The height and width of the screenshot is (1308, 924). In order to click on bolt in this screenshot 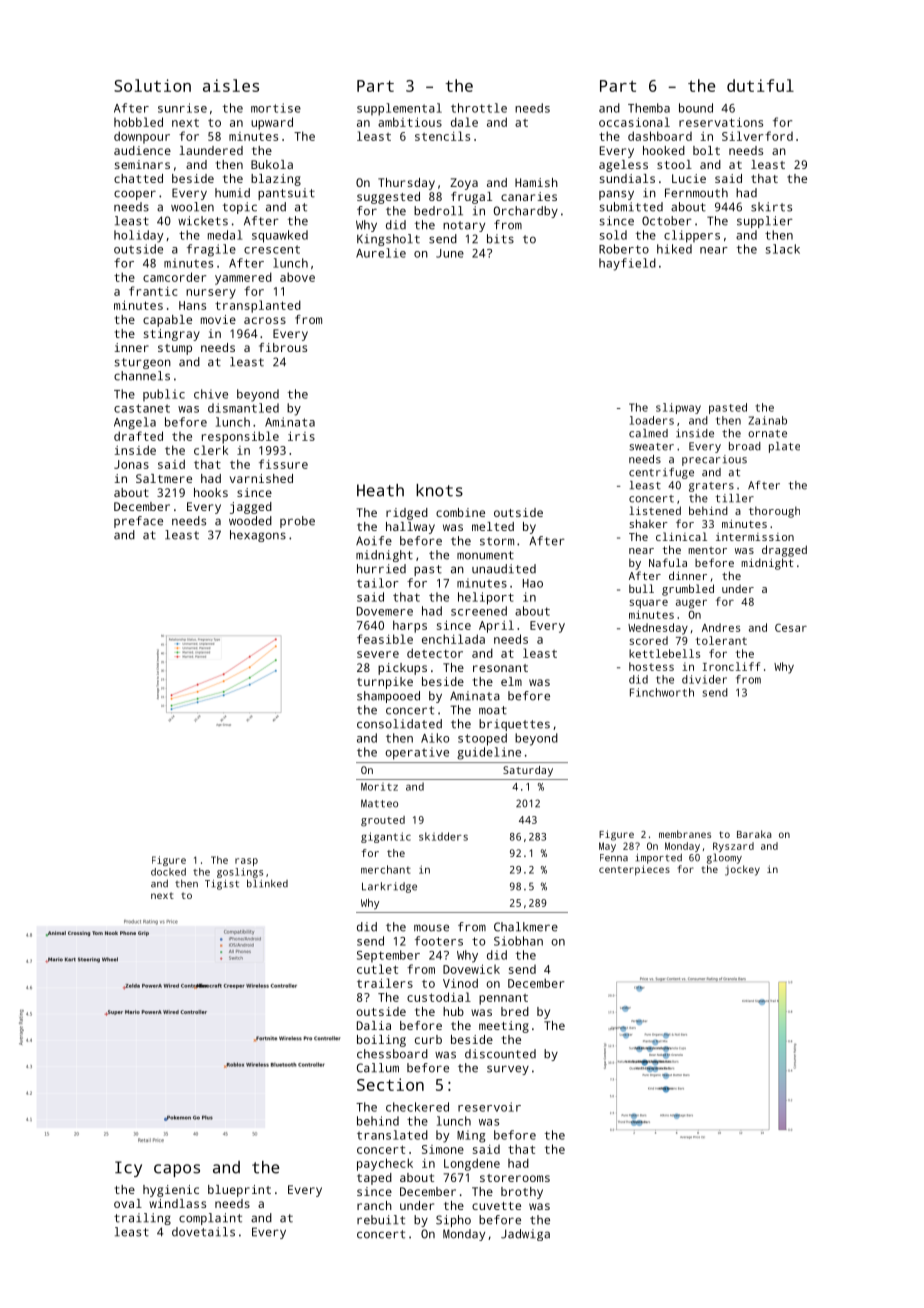, I will do `click(706, 150)`.
